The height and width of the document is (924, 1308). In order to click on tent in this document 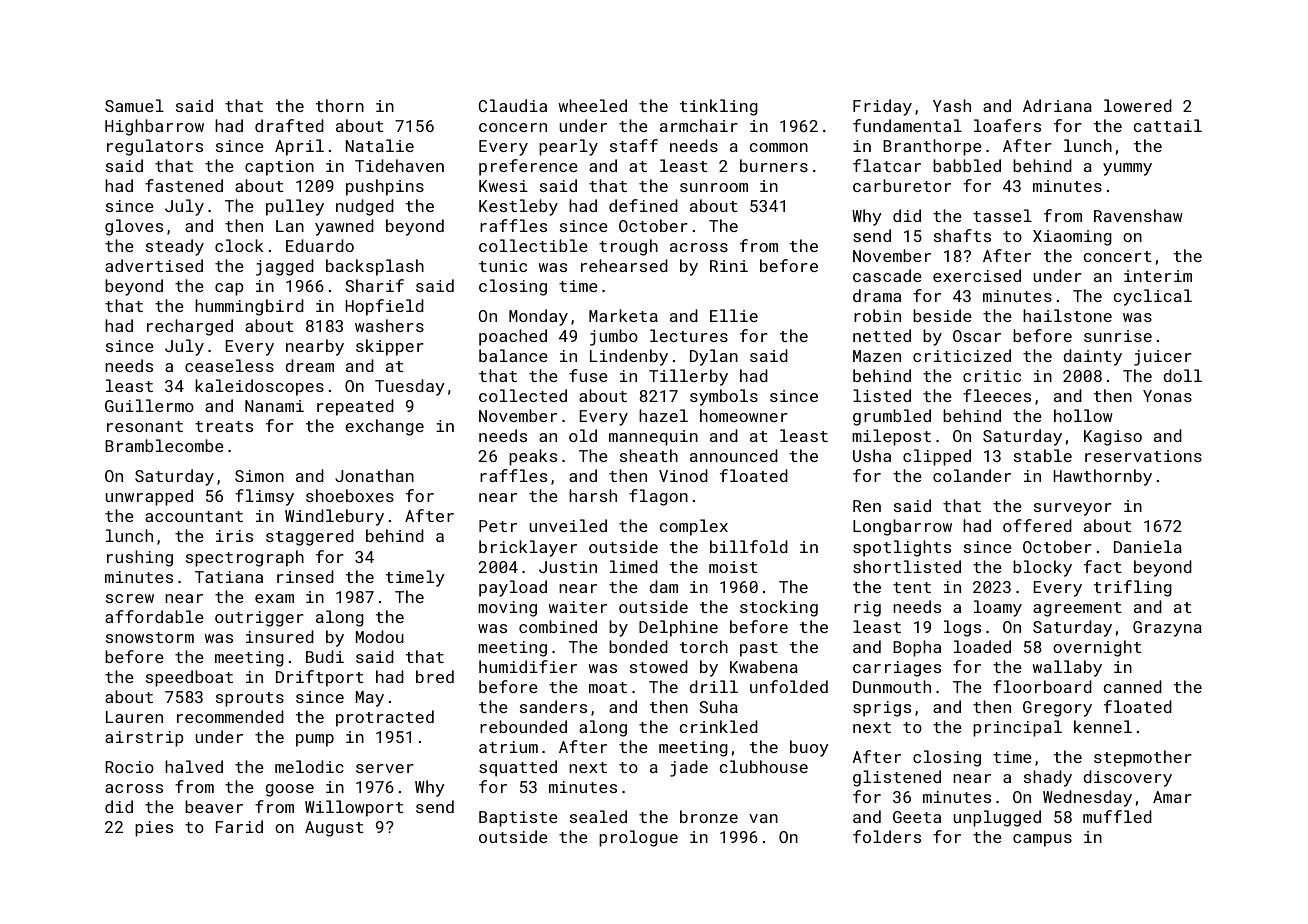, I will do `click(912, 587)`.
